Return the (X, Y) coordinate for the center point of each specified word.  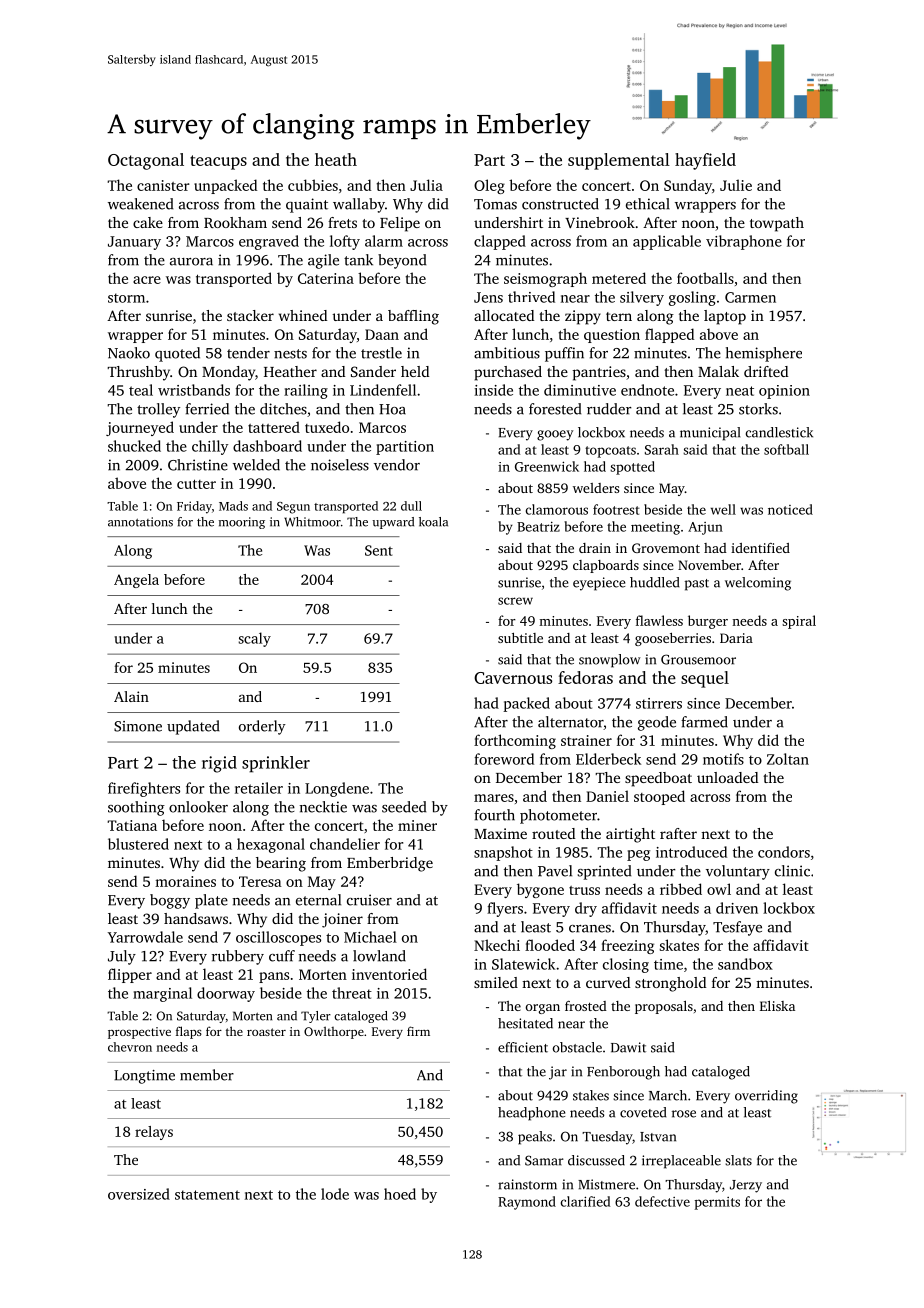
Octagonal (146, 161)
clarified (585, 1201)
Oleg (489, 186)
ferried (207, 409)
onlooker (198, 807)
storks (758, 409)
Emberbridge (390, 864)
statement (207, 1195)
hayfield (705, 161)
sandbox (745, 964)
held (415, 371)
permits (717, 1203)
